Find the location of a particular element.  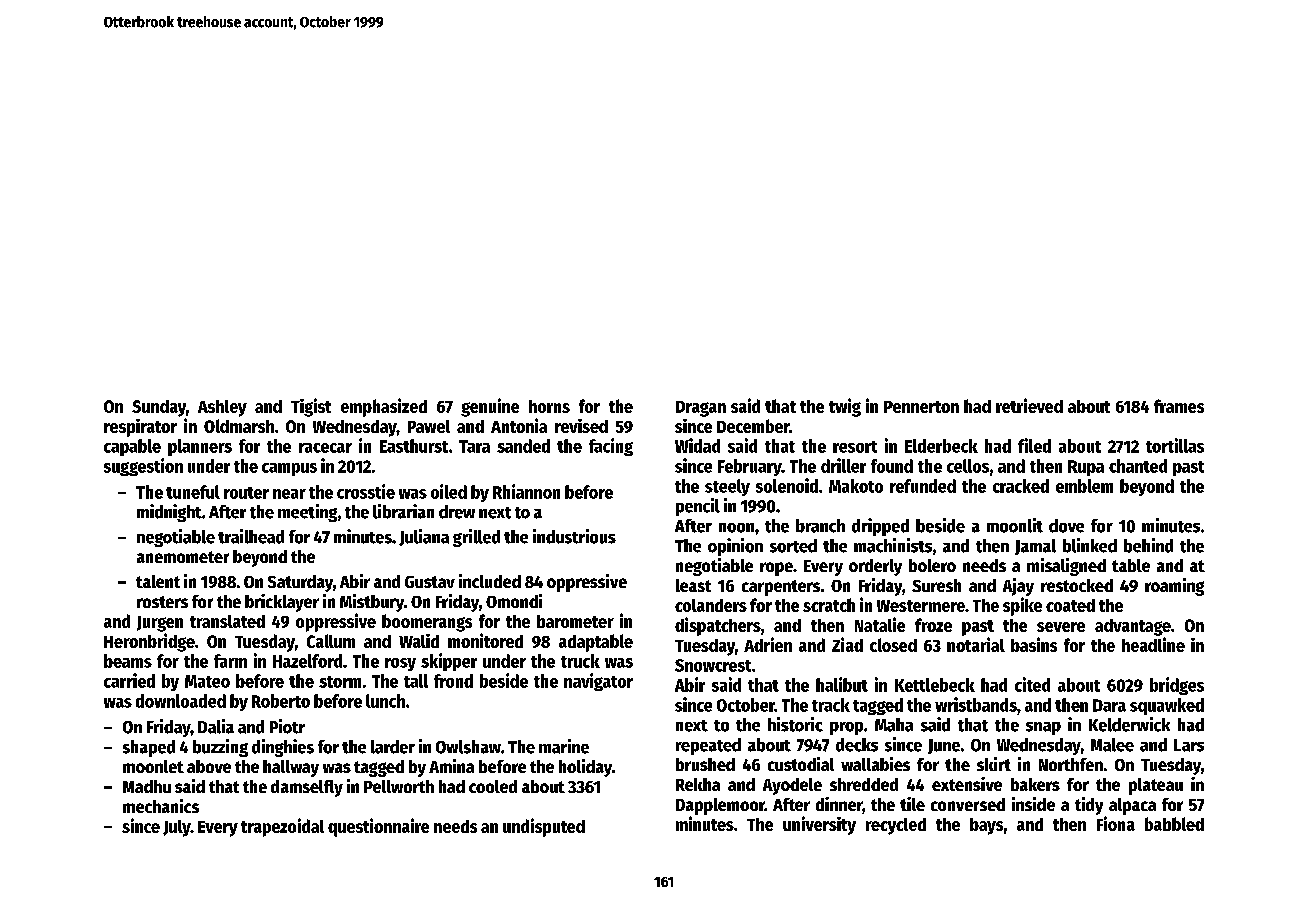

revised is located at coordinates (581, 426).
